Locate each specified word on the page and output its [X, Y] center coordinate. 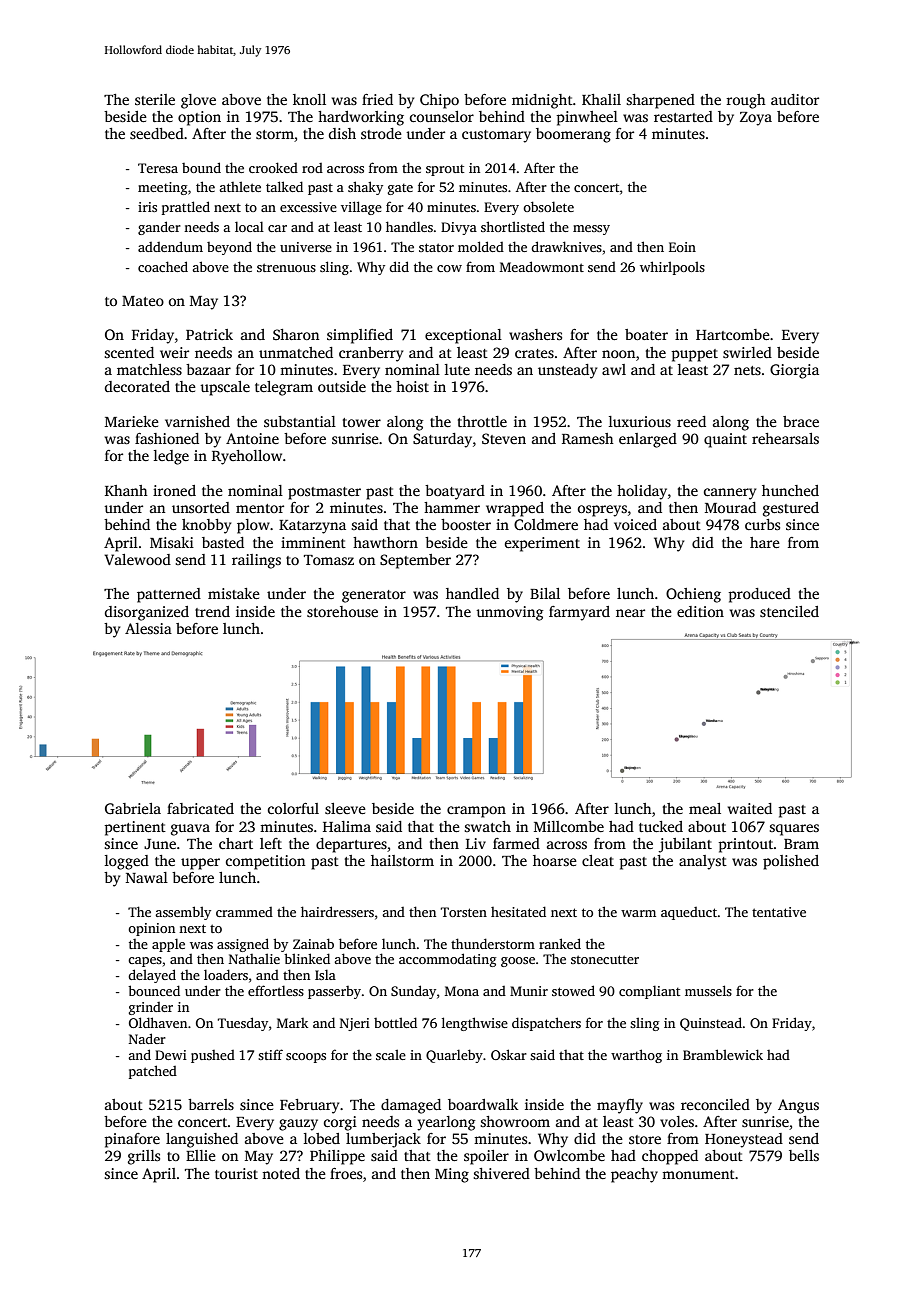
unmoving [509, 613]
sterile [155, 99]
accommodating [447, 960]
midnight [542, 101]
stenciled [789, 611]
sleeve [345, 808]
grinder [151, 1008]
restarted [683, 116]
